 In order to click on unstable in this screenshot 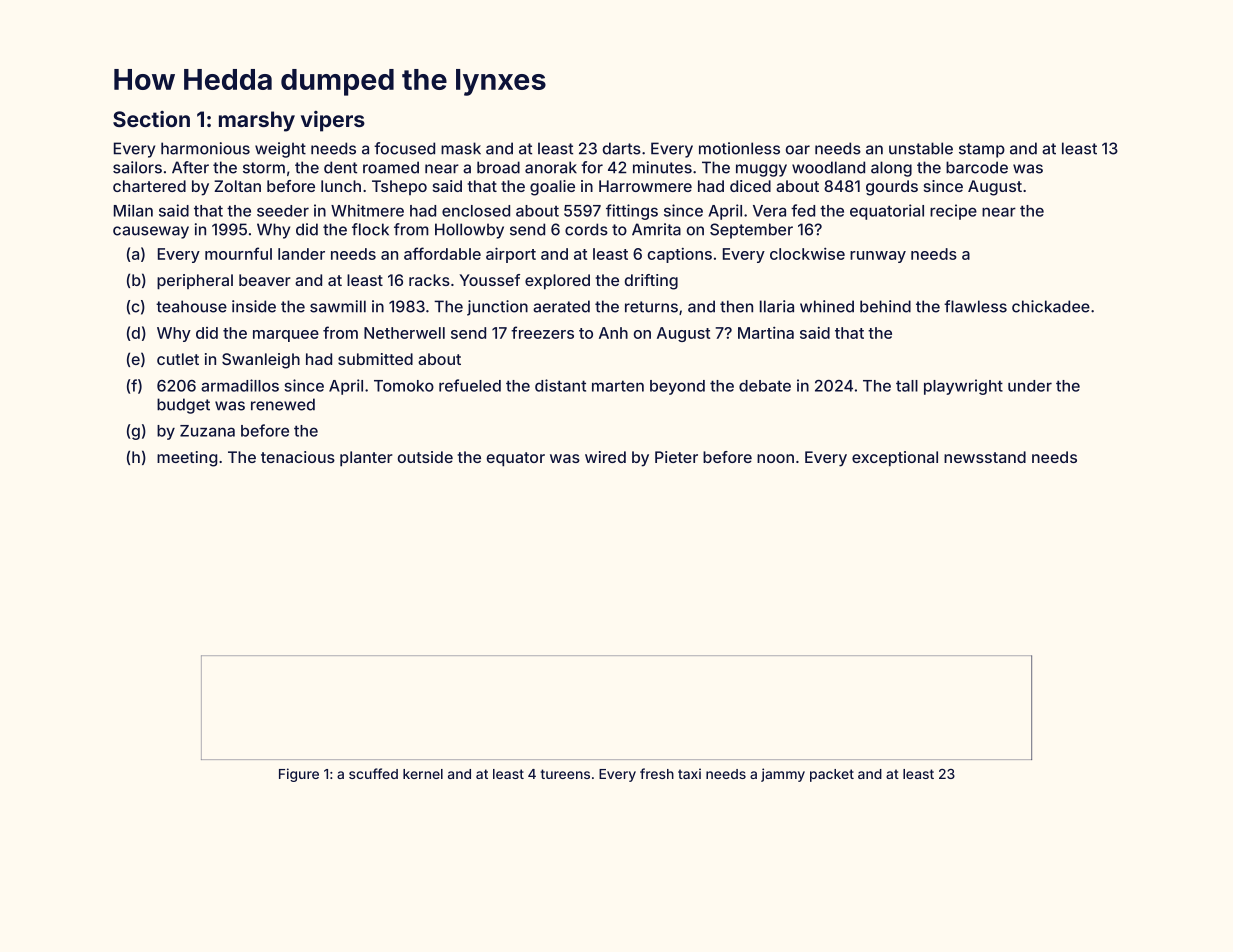, I will do `click(921, 148)`.
